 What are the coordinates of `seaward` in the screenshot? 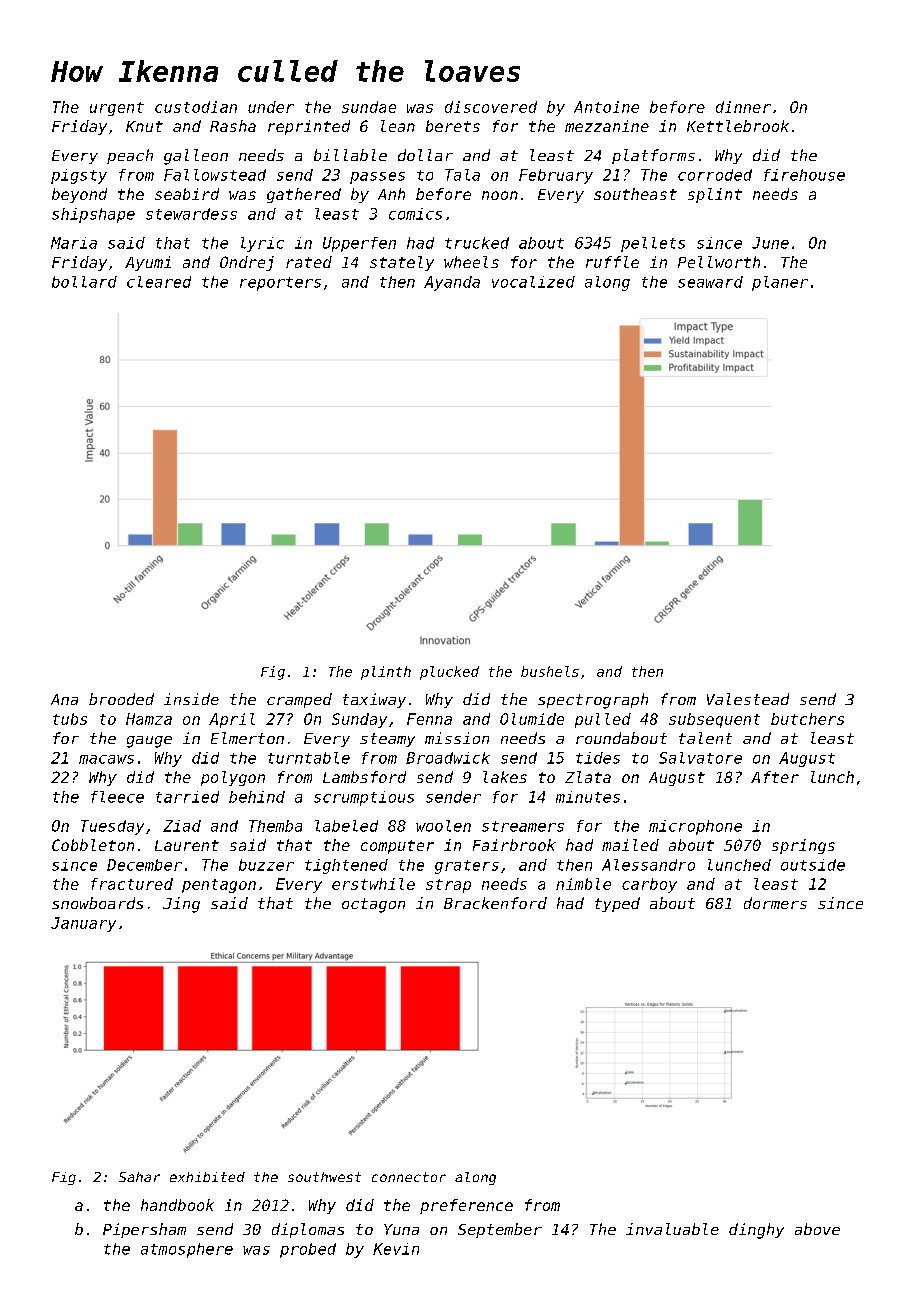 It's located at (710, 282).
